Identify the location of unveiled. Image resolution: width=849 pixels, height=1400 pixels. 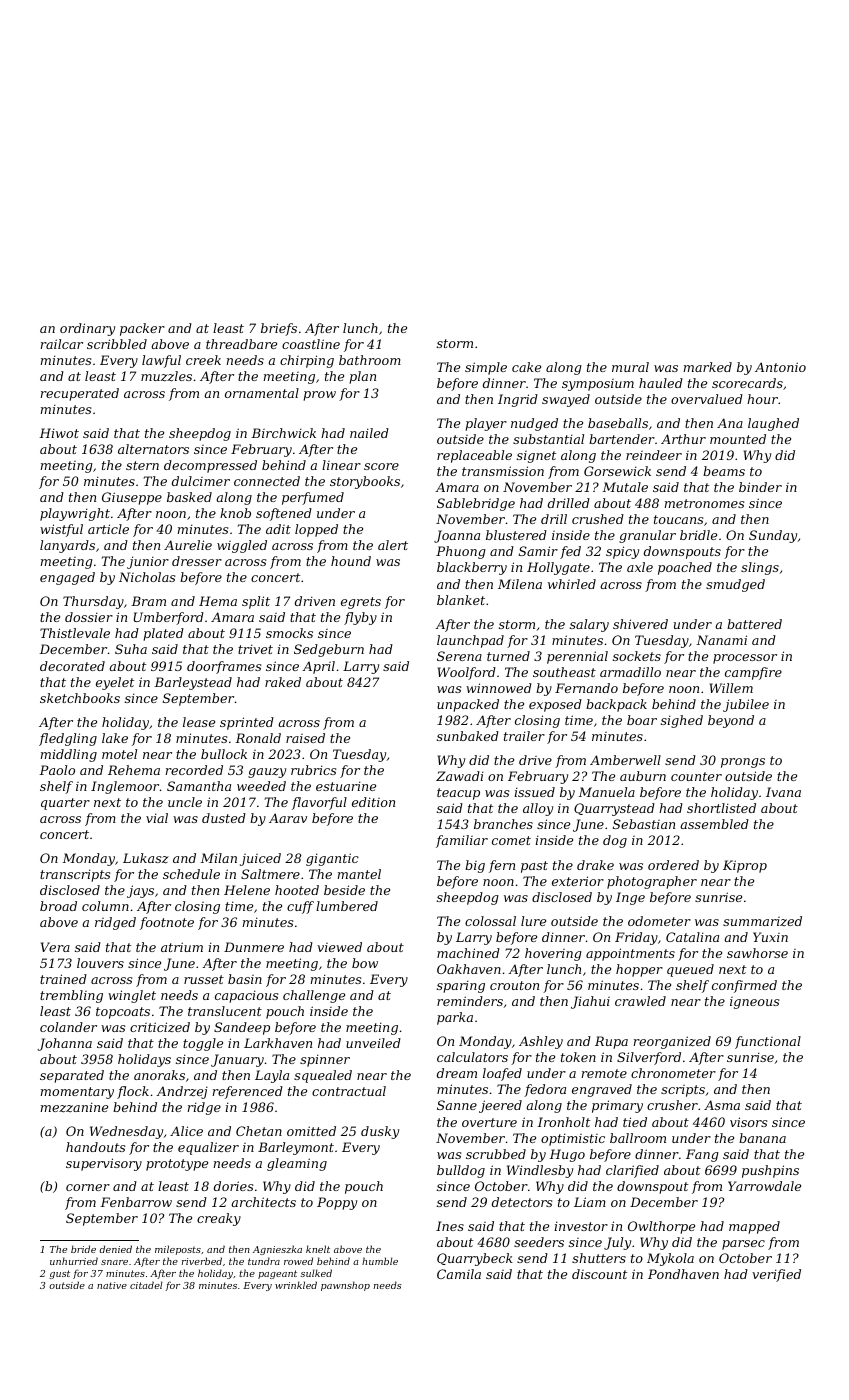
(373, 1043).
